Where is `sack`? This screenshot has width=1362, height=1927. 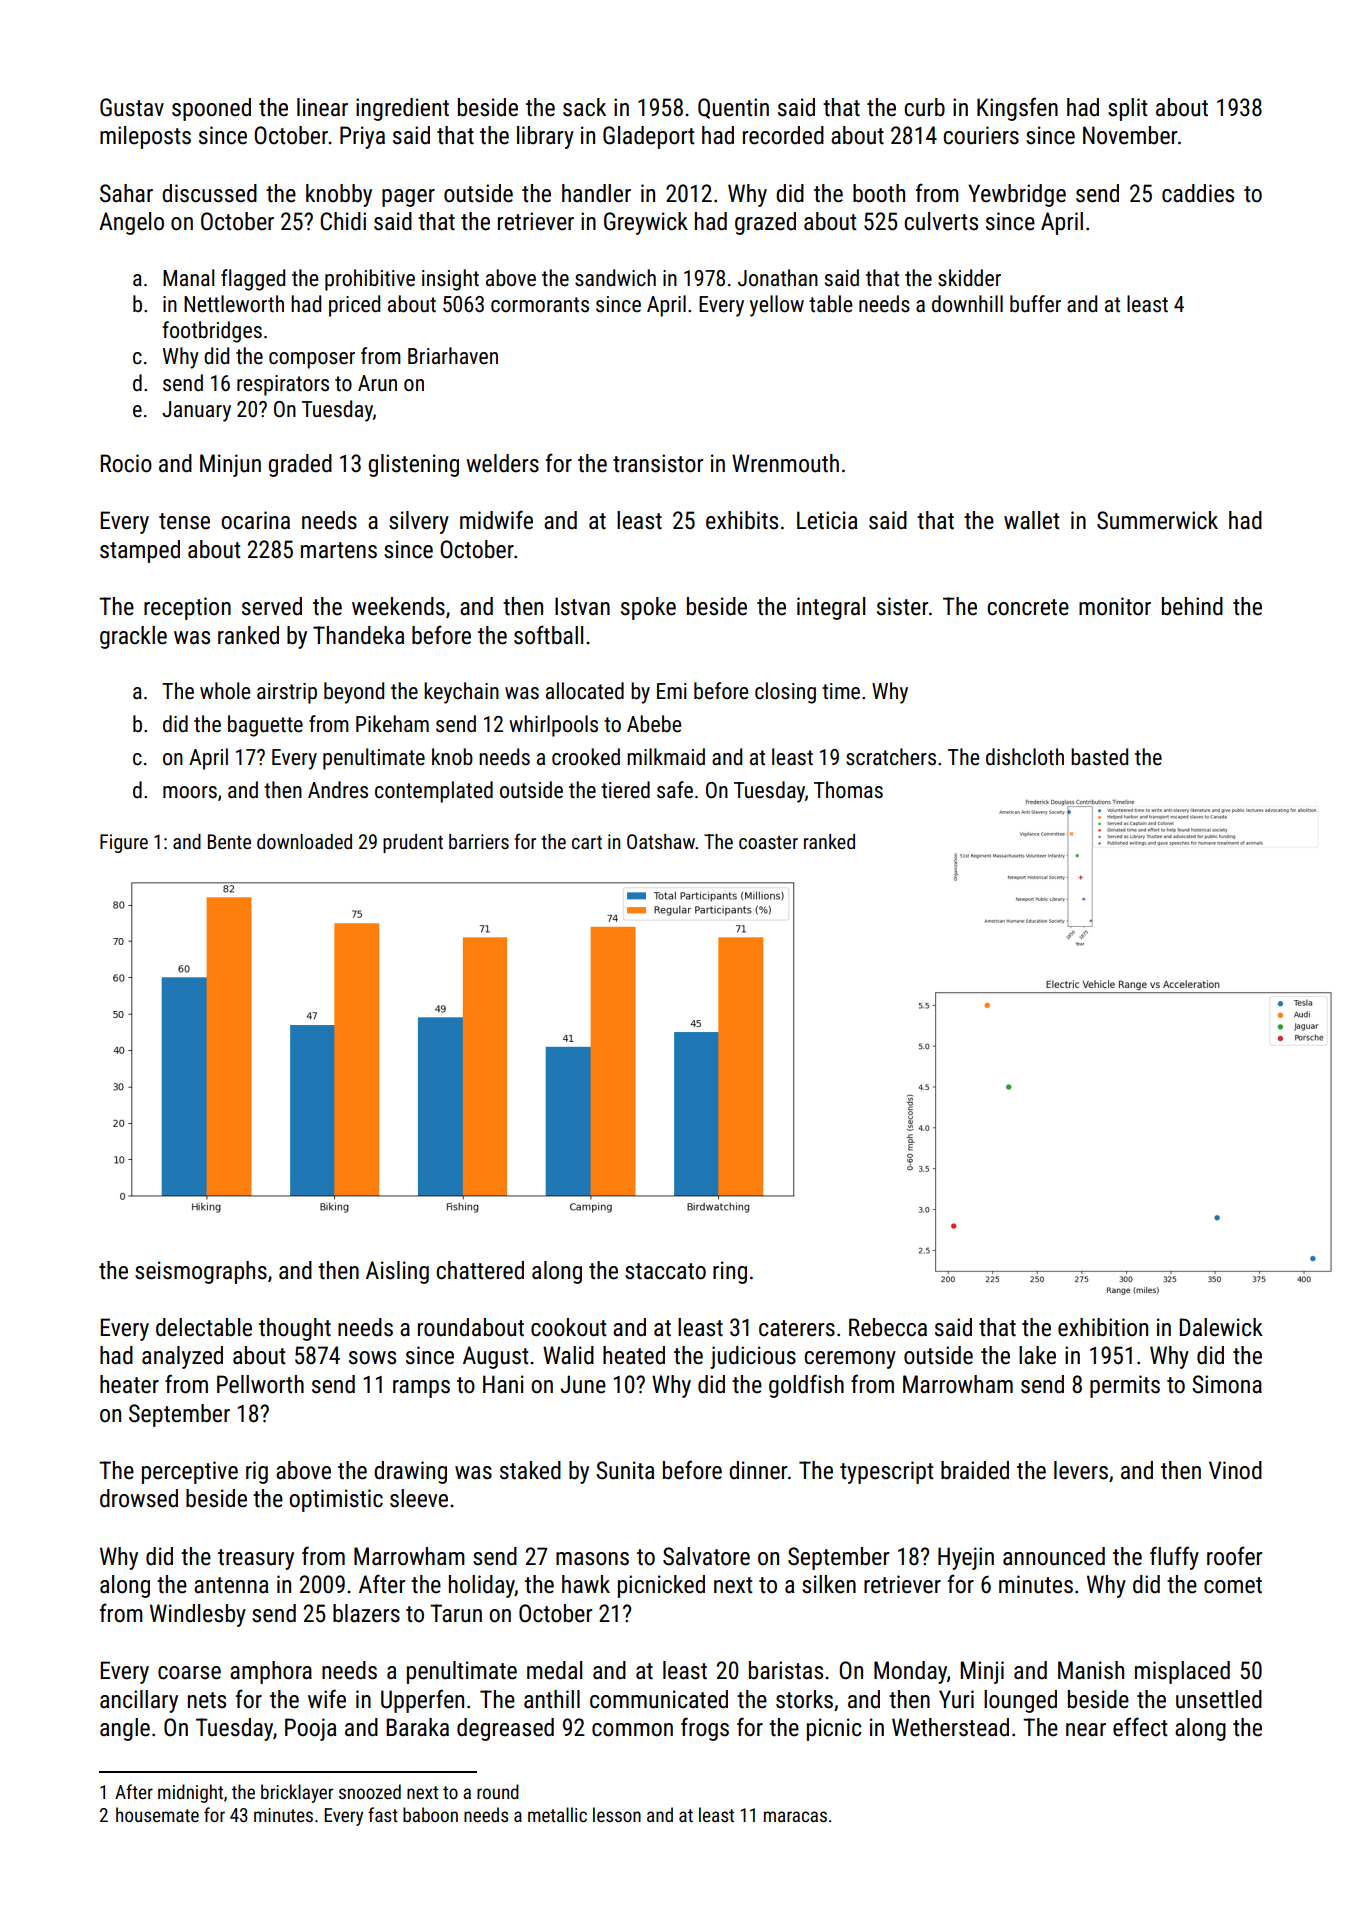 sack is located at coordinates (584, 107).
